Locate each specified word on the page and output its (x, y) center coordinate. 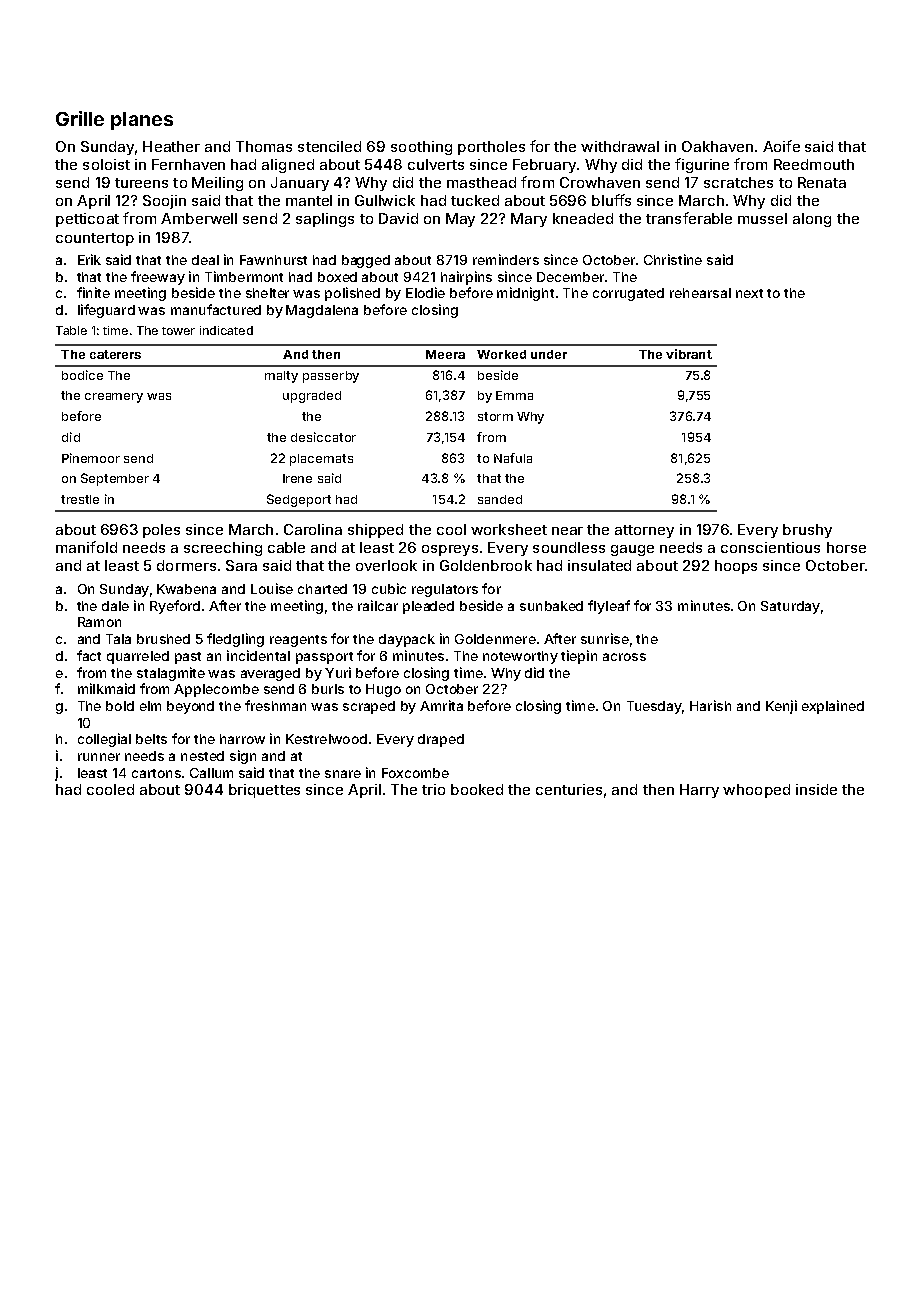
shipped (375, 531)
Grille (80, 118)
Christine (673, 259)
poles (161, 531)
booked (477, 789)
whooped (756, 791)
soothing (421, 148)
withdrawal (620, 146)
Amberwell (199, 218)
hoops (736, 567)
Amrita (441, 705)
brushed (163, 639)
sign (243, 757)
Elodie (425, 292)
